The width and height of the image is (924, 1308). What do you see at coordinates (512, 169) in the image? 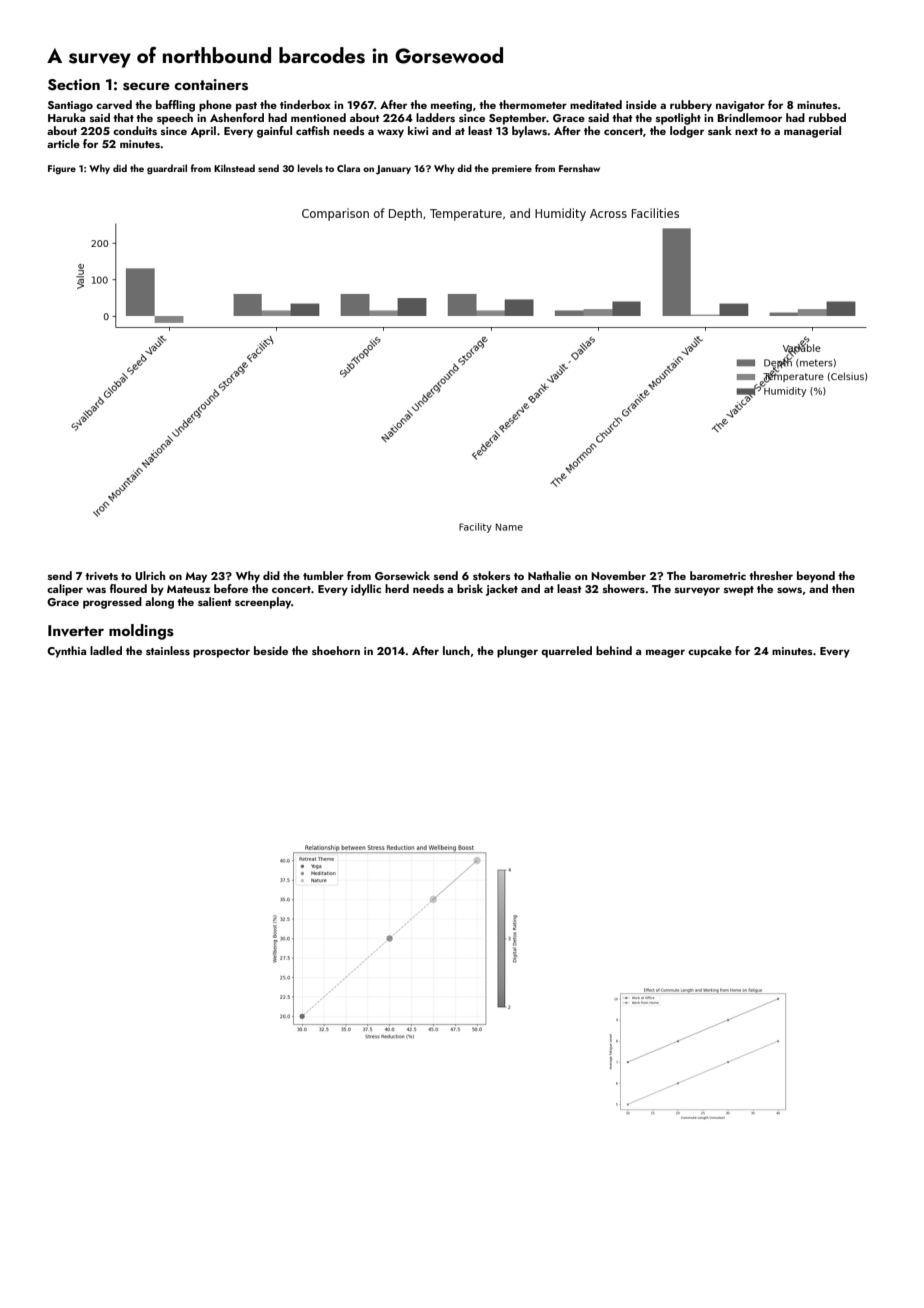
I see `premiere` at bounding box center [512, 169].
